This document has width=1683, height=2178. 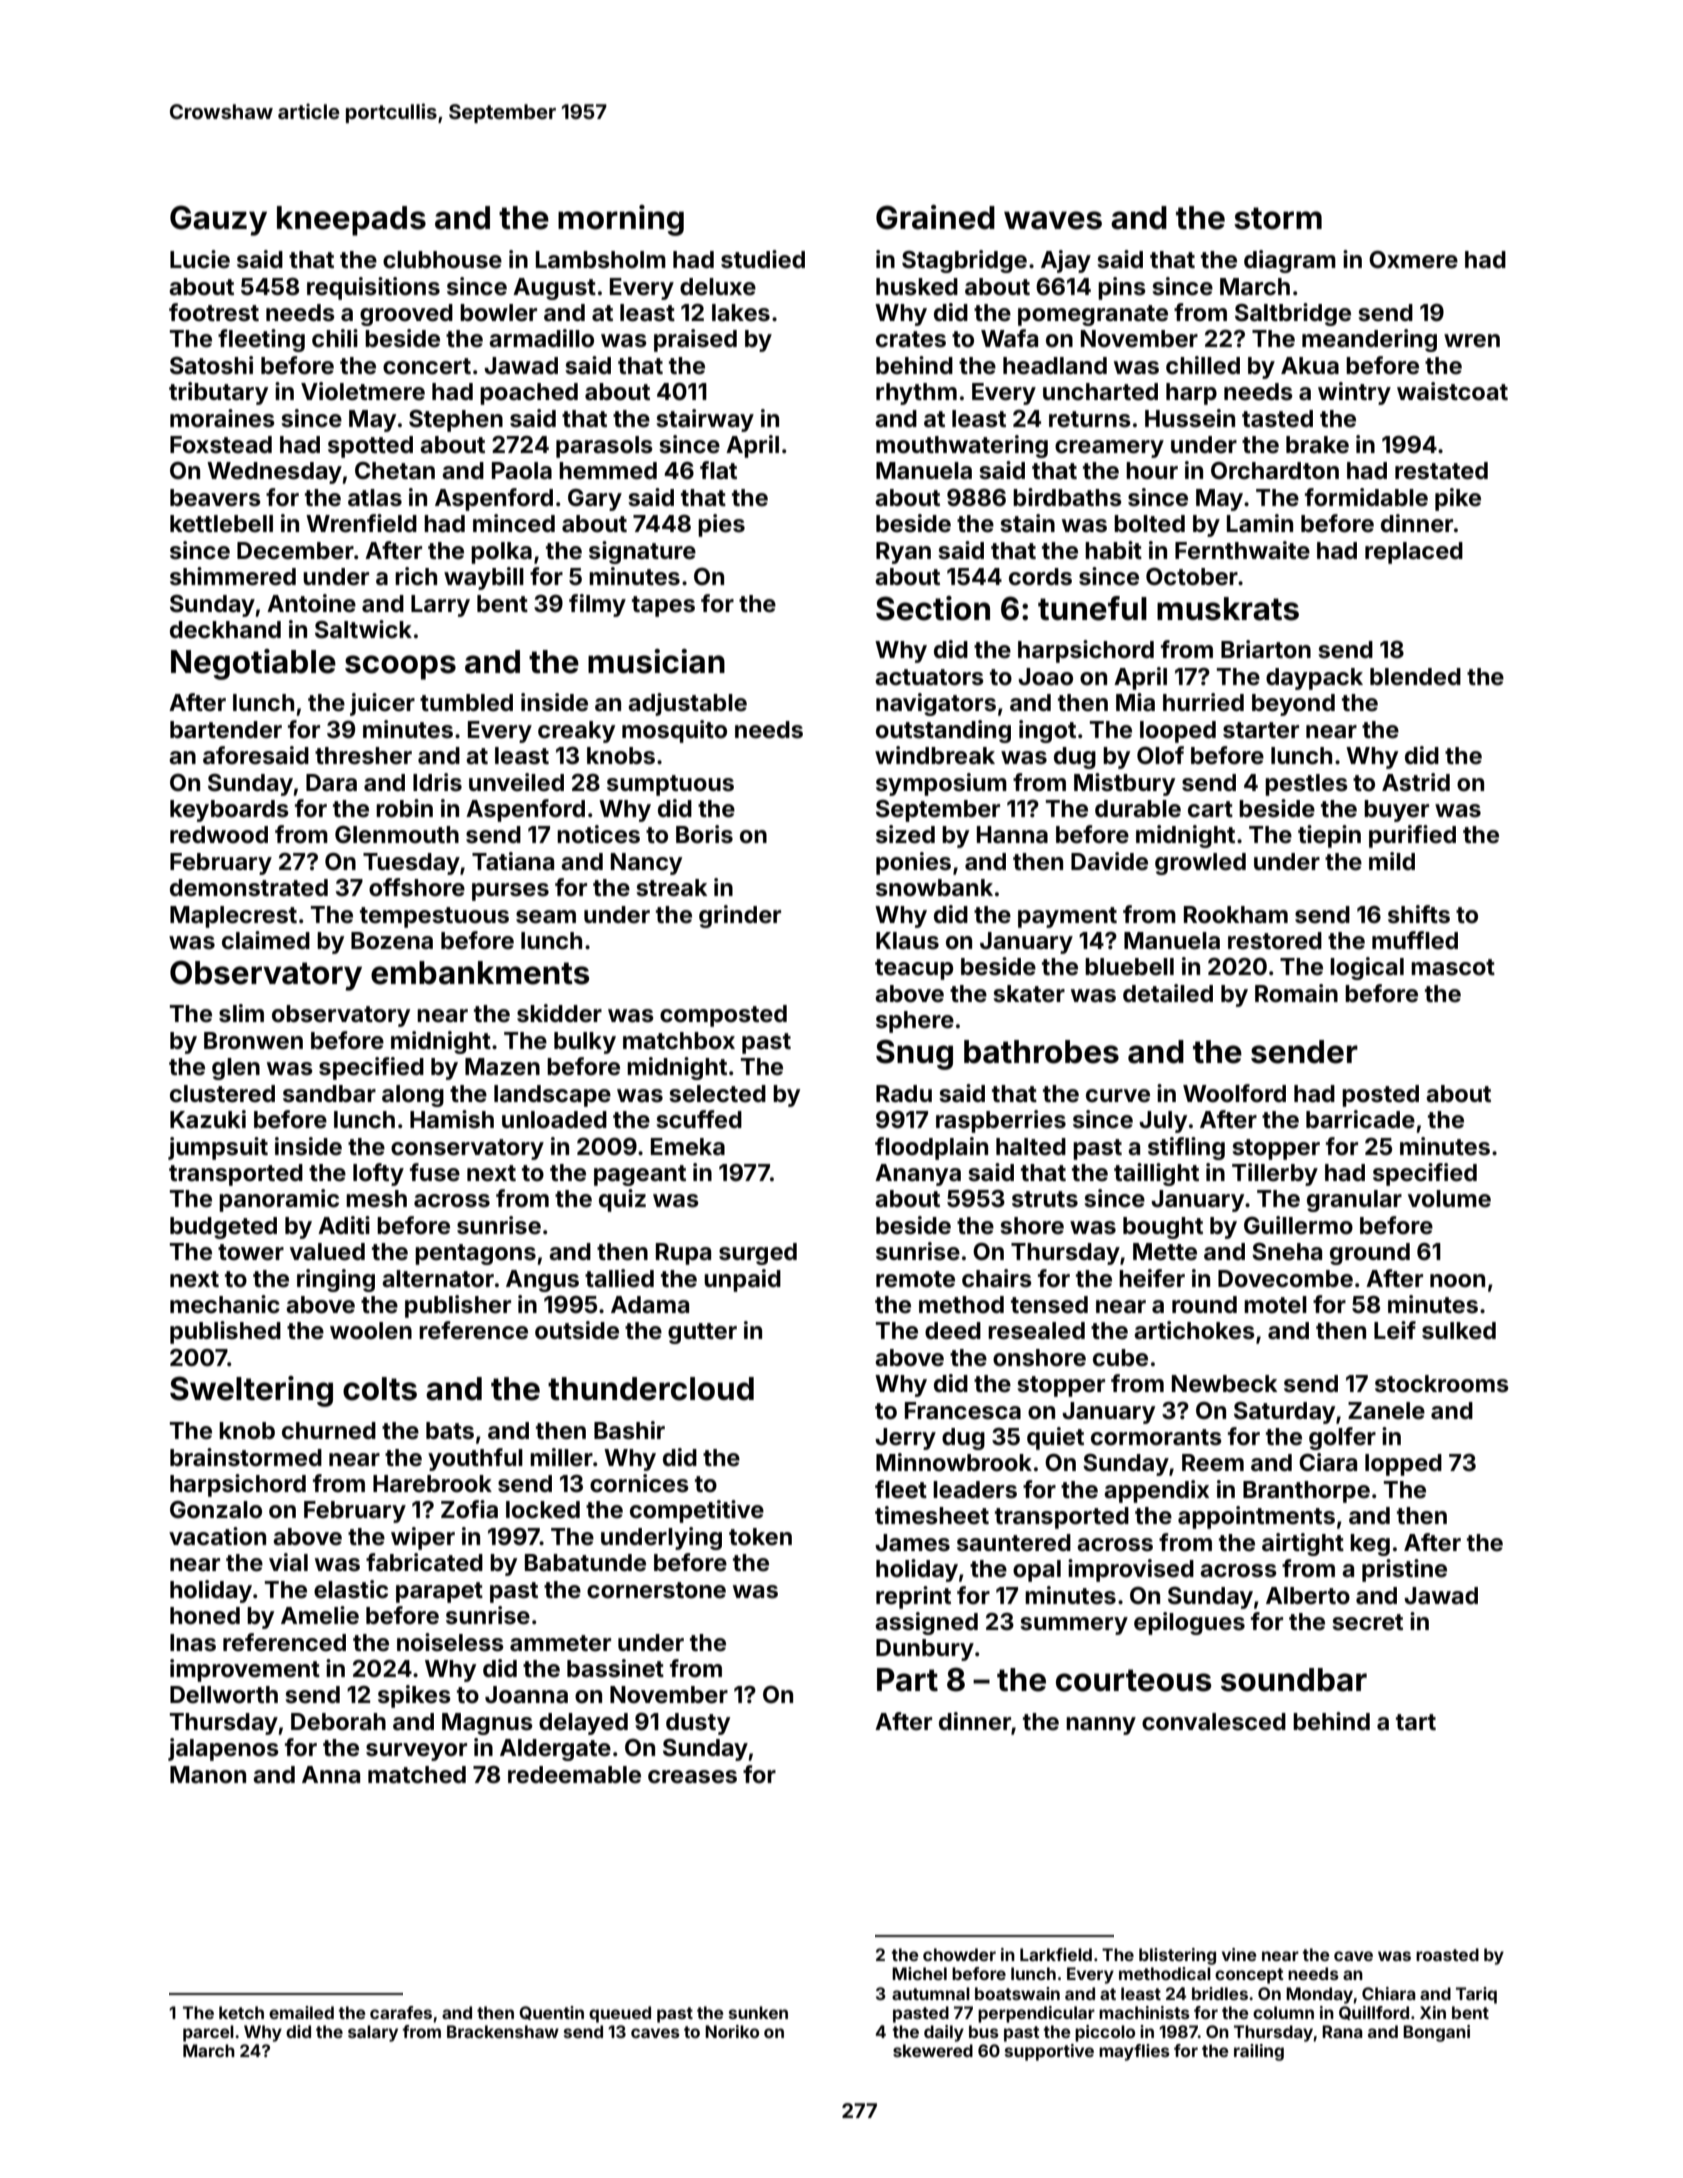 I want to click on meandering, so click(x=1369, y=340).
